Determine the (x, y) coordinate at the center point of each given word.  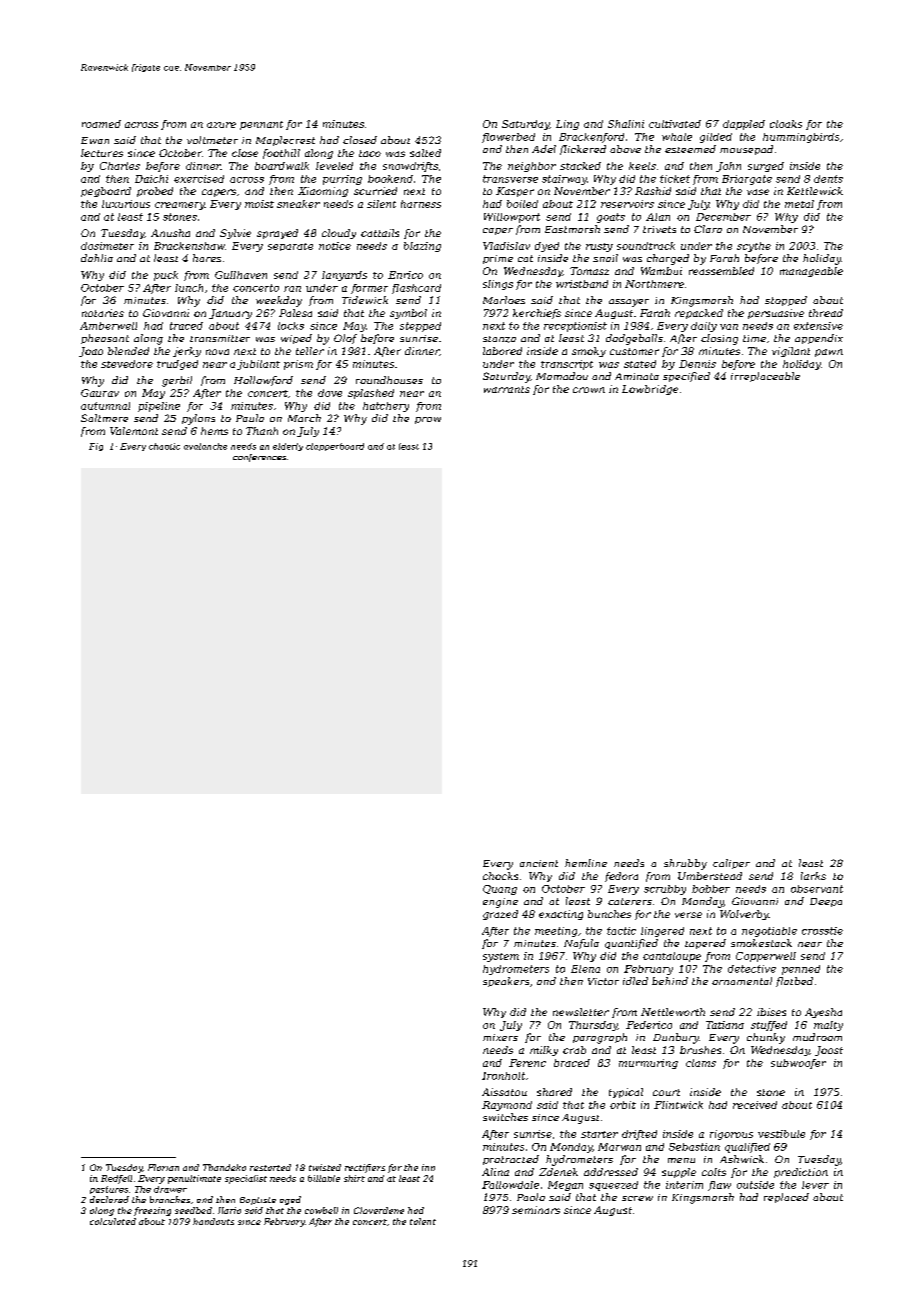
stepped (420, 327)
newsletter (581, 1012)
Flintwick (678, 1105)
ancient (539, 863)
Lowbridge (650, 390)
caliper (731, 864)
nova (217, 352)
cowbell (321, 1210)
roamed (101, 124)
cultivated (675, 124)
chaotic (164, 446)
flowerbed (508, 138)
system (501, 957)
